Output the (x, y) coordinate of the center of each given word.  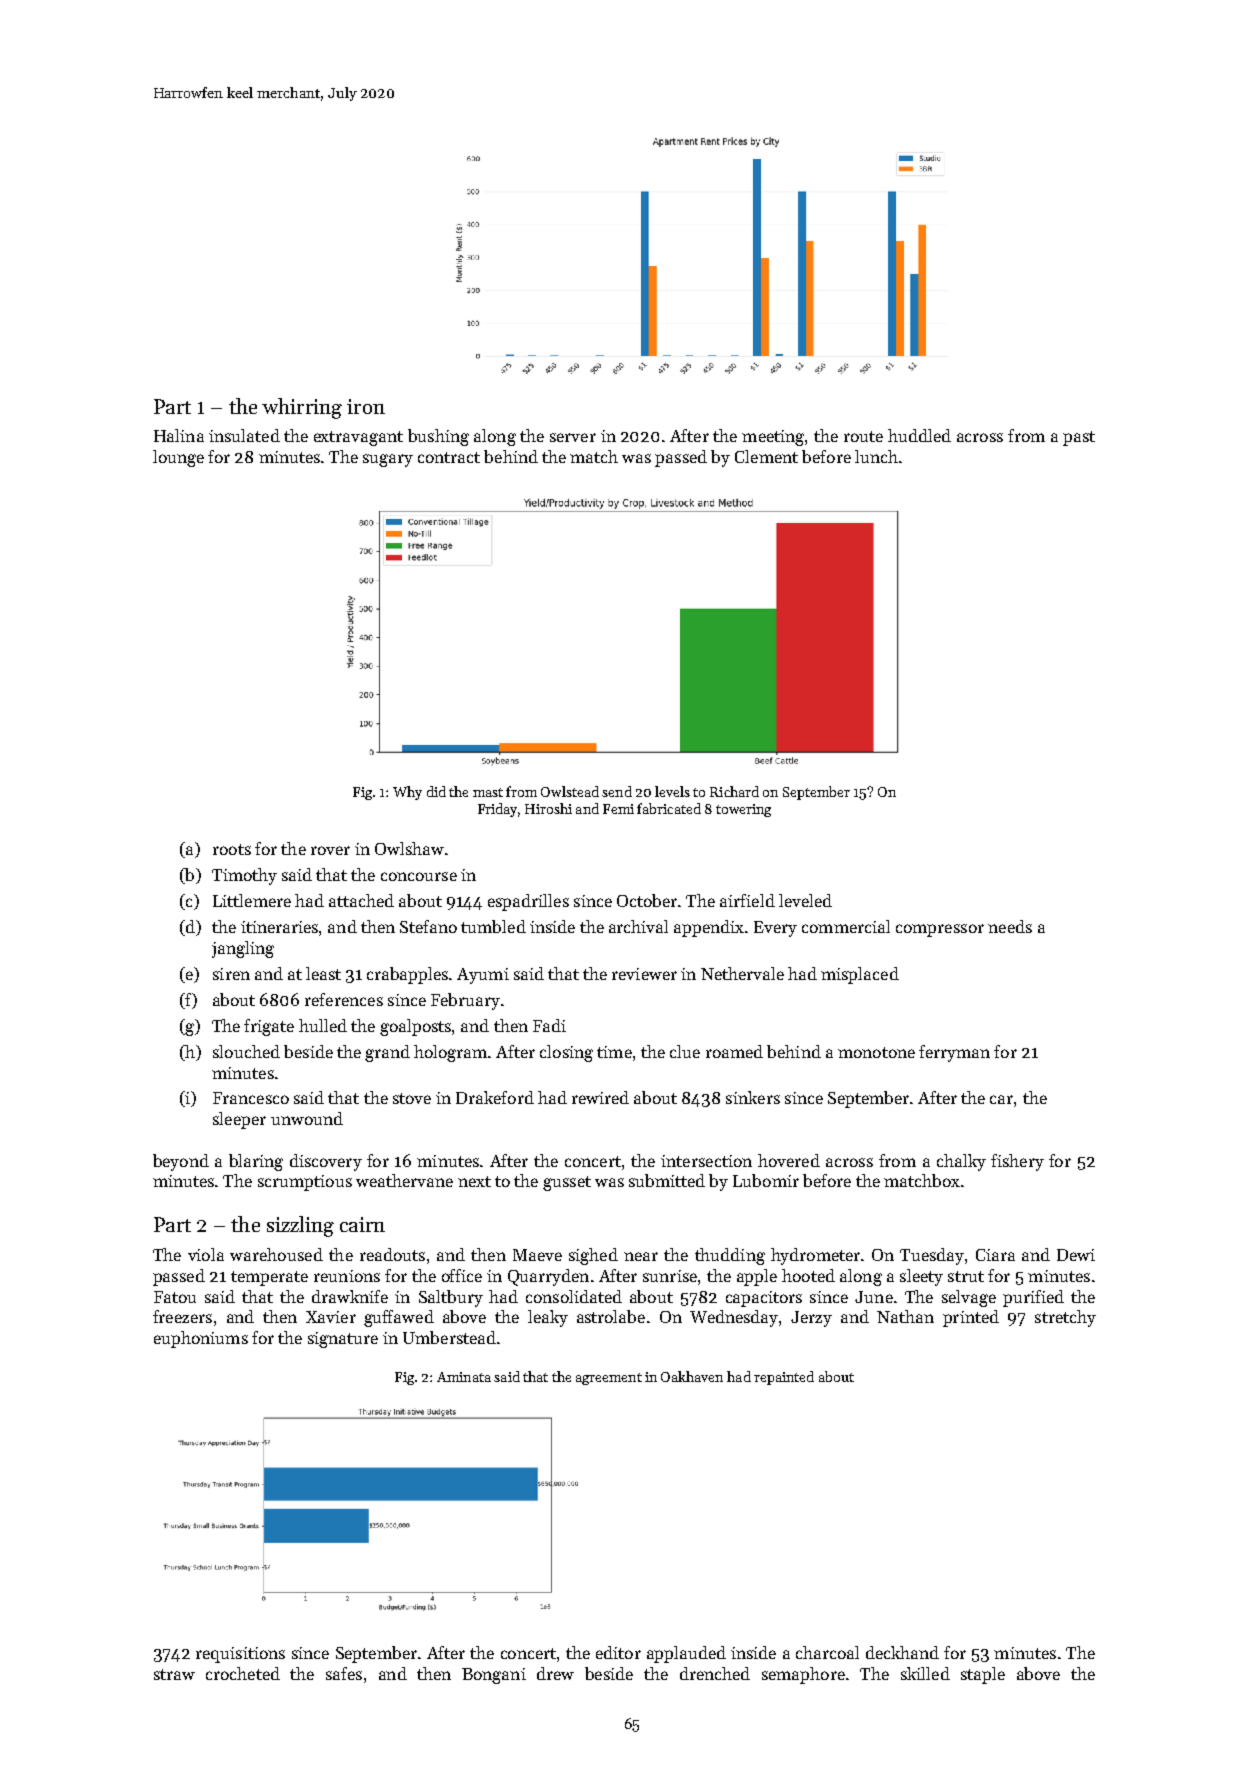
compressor (940, 930)
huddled (919, 435)
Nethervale (742, 973)
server (573, 437)
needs (1010, 926)
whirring (302, 408)
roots (232, 849)
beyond (181, 1162)
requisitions (240, 1655)
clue (685, 1051)
